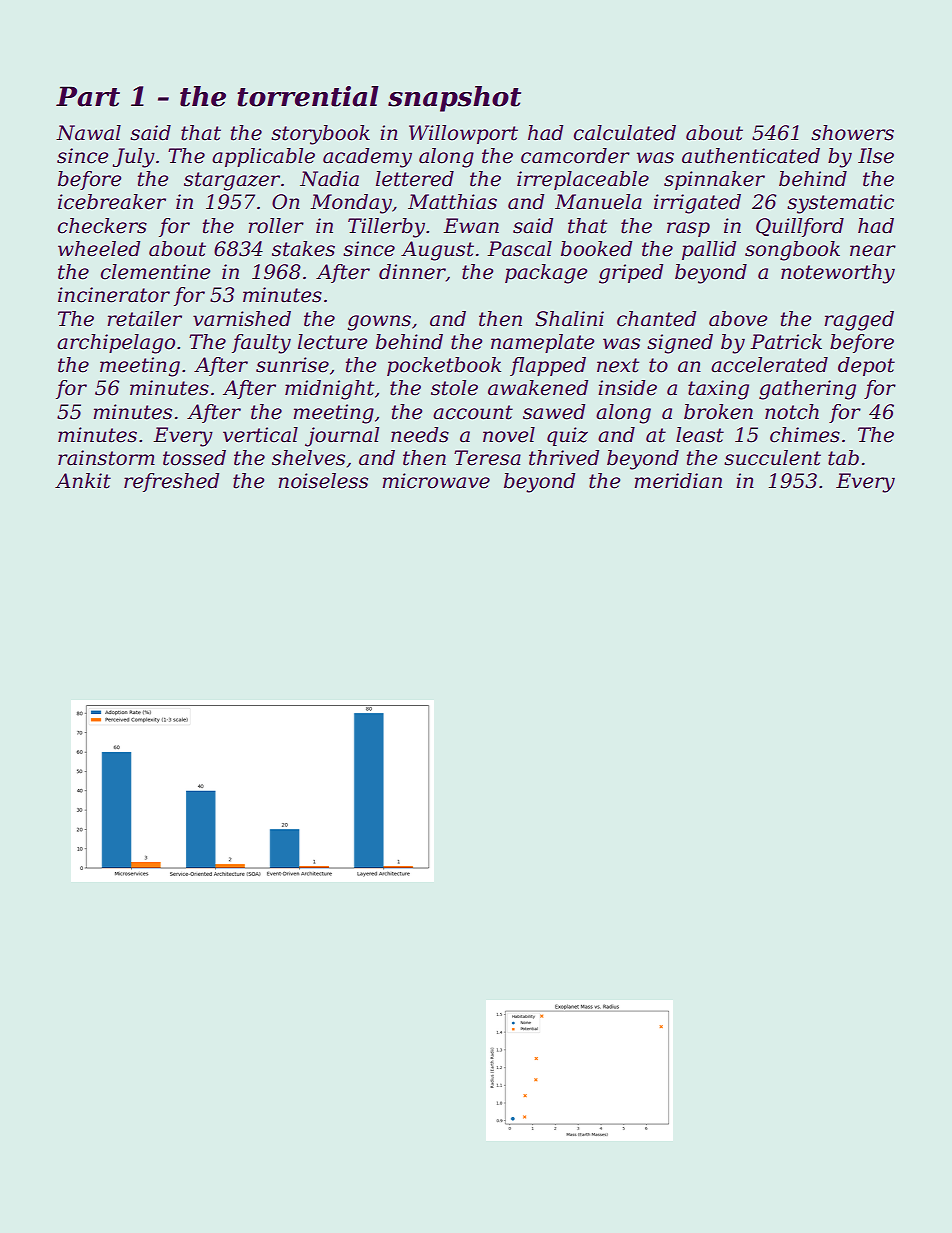  I want to click on Ewan, so click(471, 226).
